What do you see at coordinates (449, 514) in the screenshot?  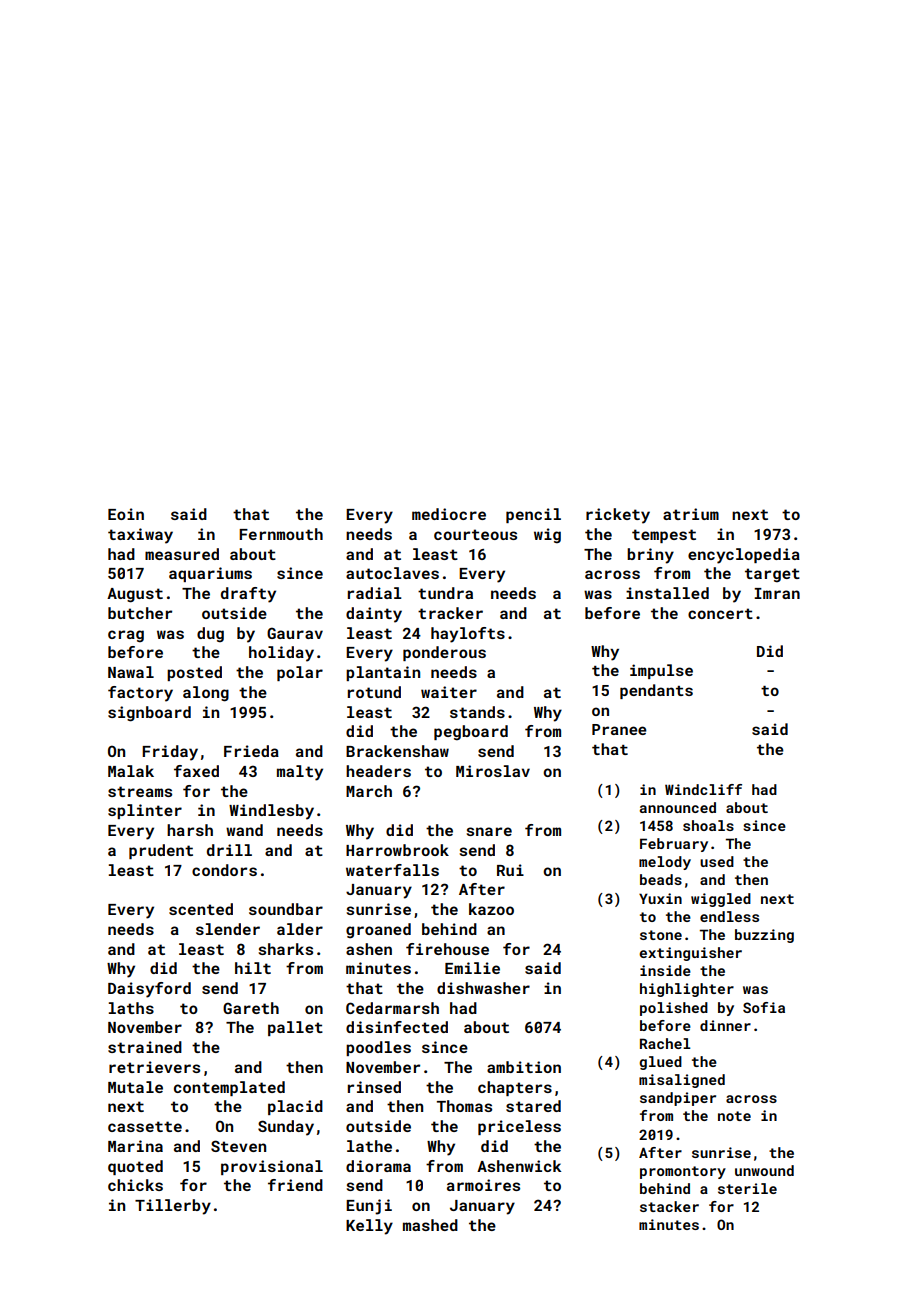 I see `mediocre` at bounding box center [449, 514].
